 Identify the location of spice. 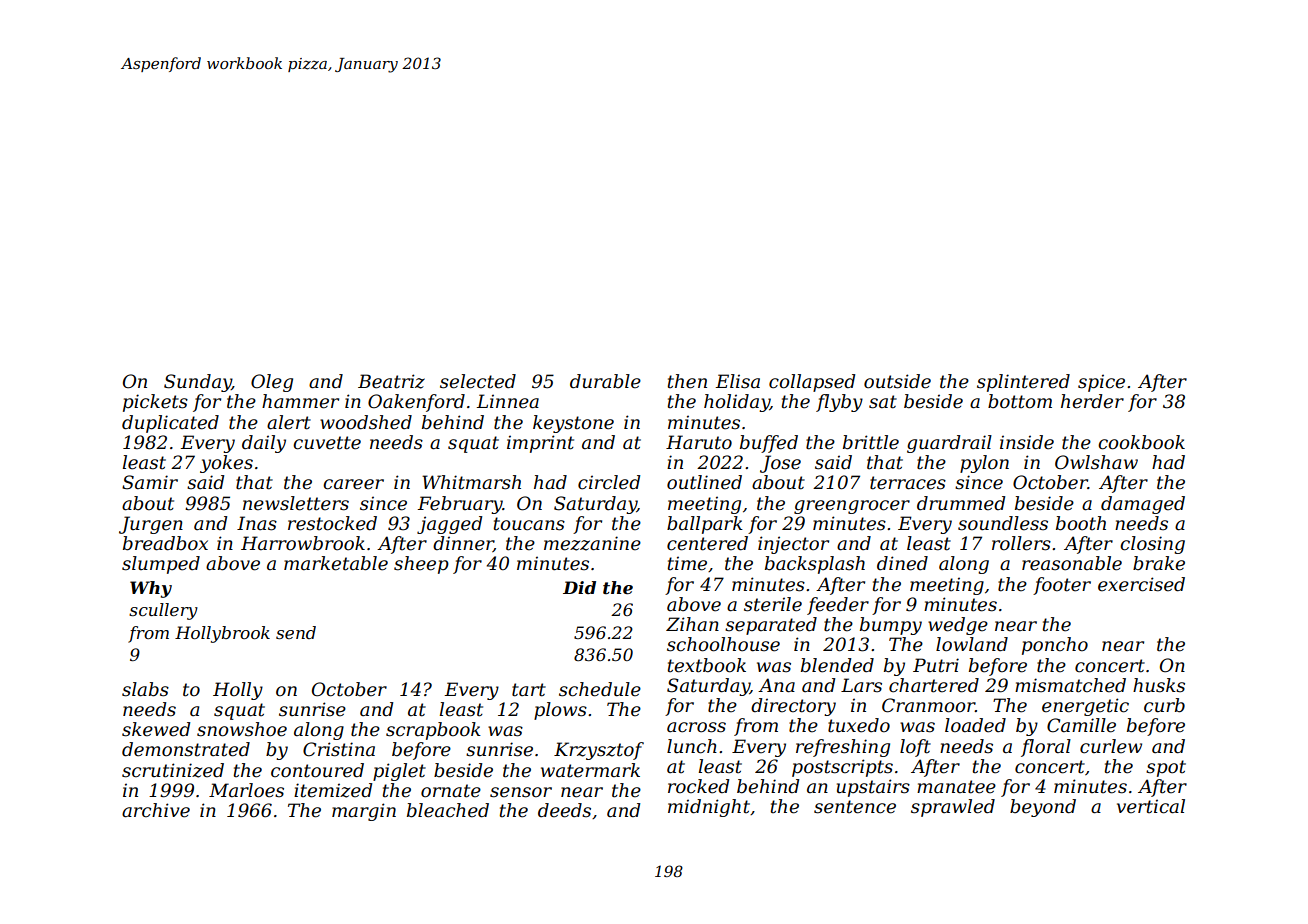
(1101, 383).
